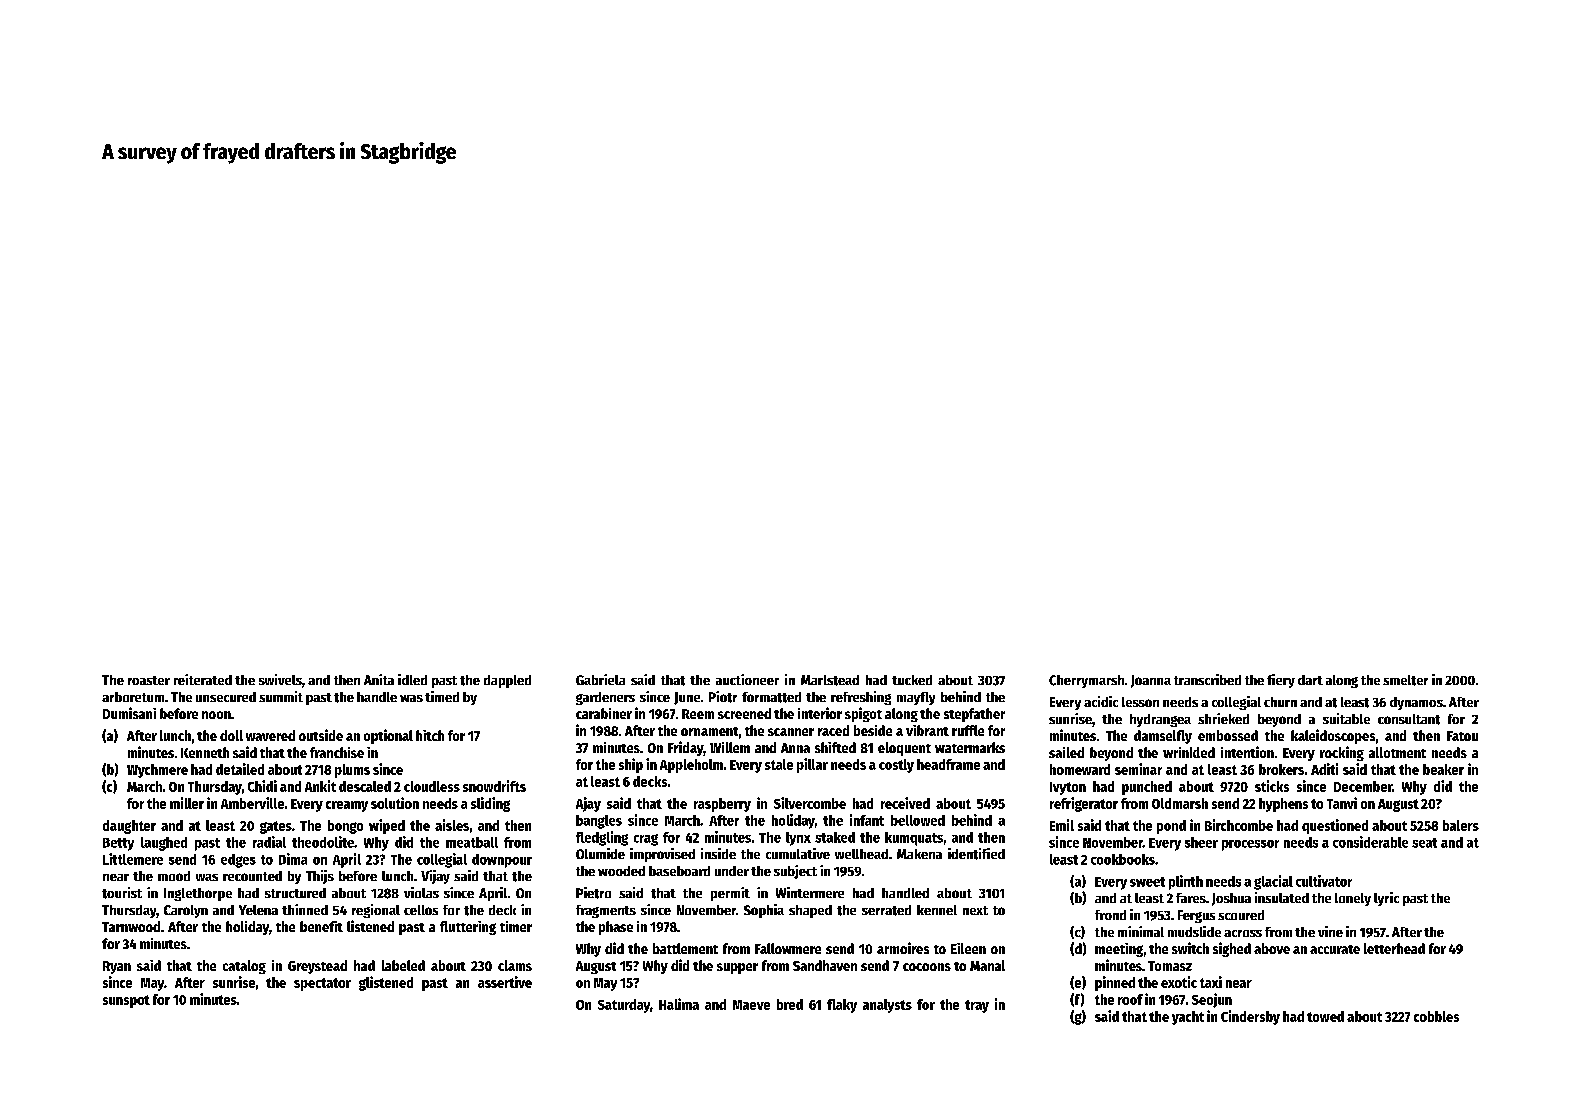 This page has height=1118, width=1581. I want to click on transcribed, so click(1207, 679).
